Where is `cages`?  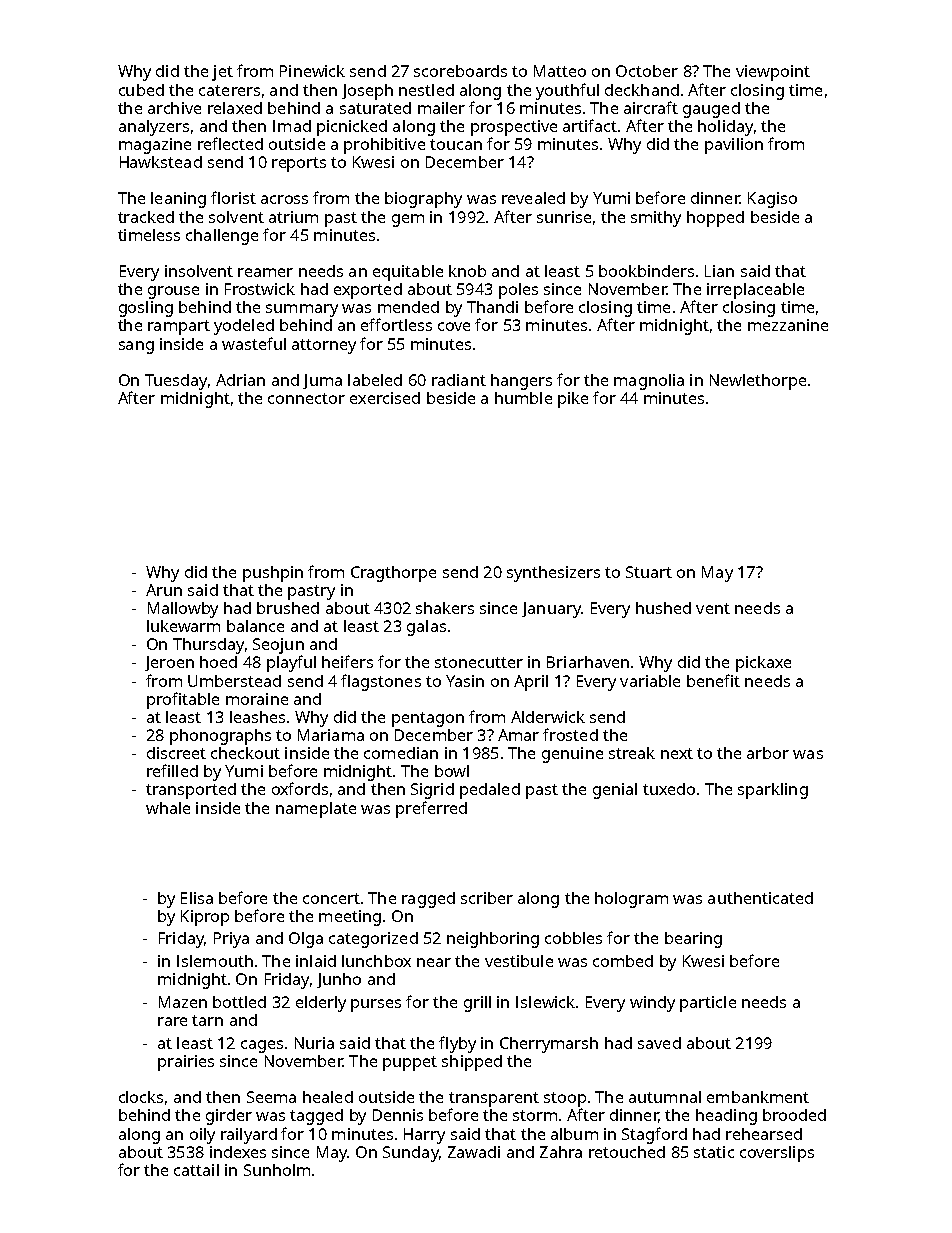 cages is located at coordinates (262, 1046).
